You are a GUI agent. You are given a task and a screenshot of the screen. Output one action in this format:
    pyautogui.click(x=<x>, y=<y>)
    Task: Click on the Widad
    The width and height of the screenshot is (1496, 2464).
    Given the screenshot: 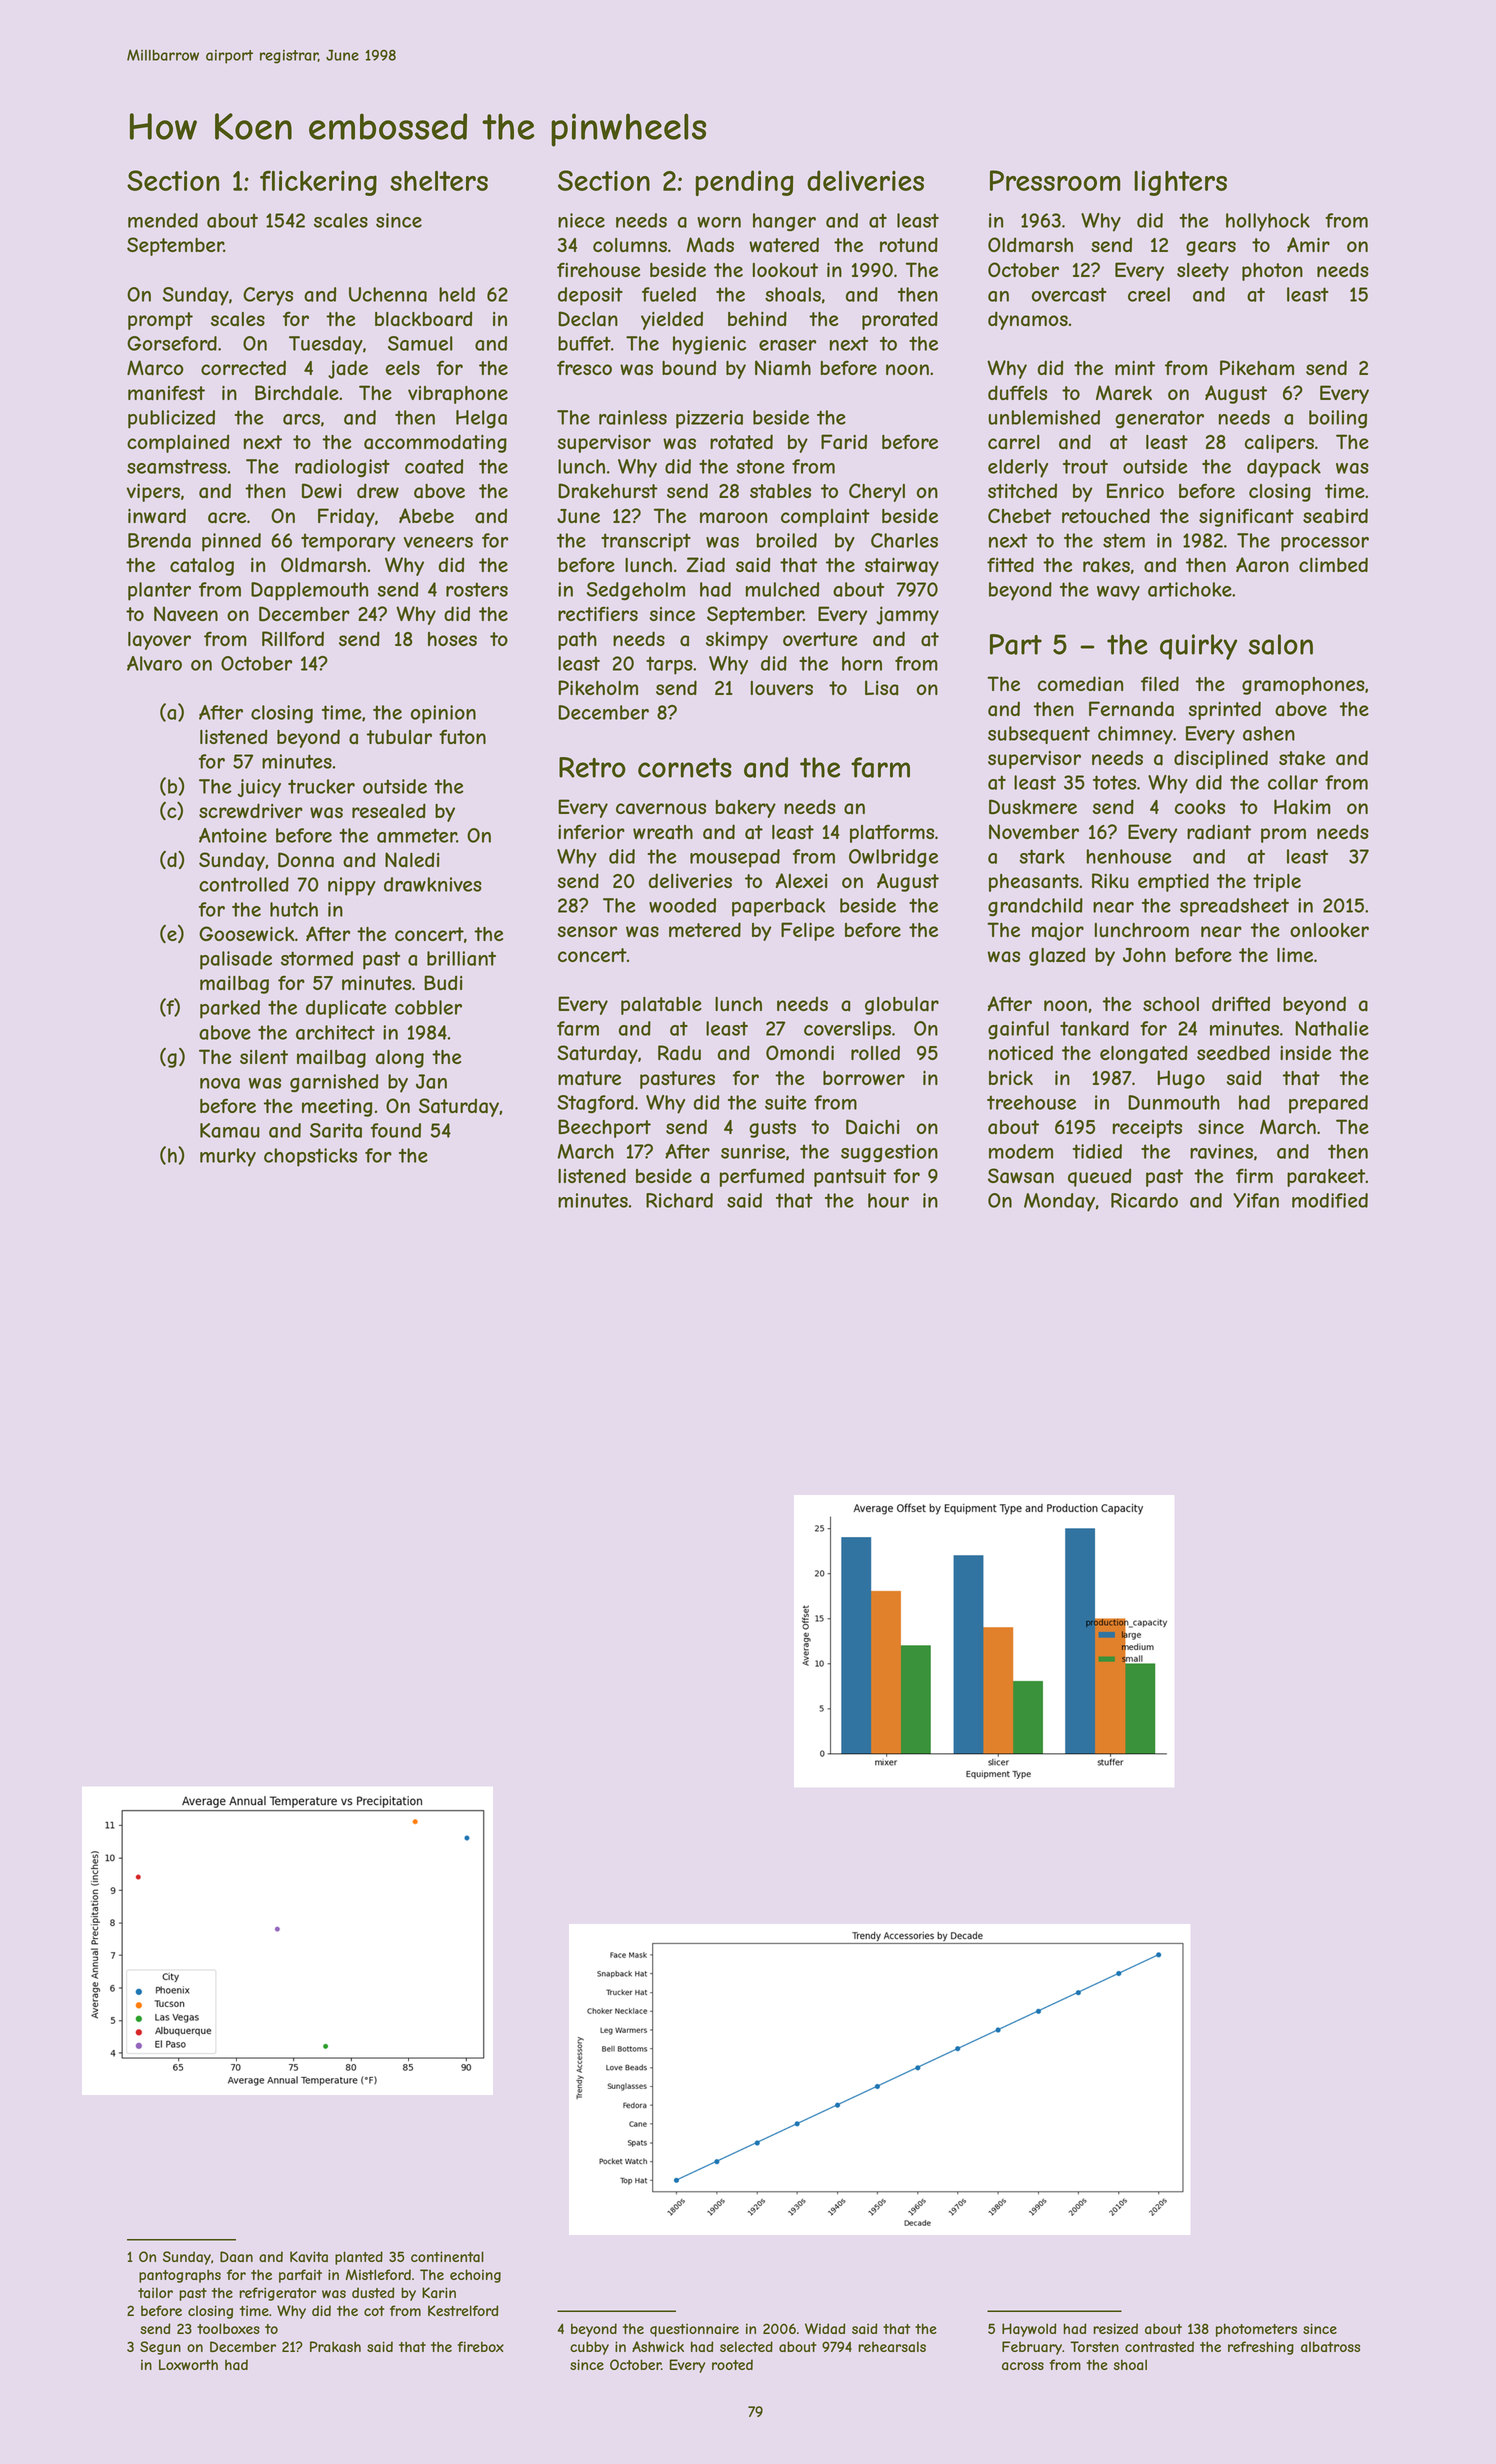 What is the action you would take?
    pyautogui.click(x=825, y=2328)
